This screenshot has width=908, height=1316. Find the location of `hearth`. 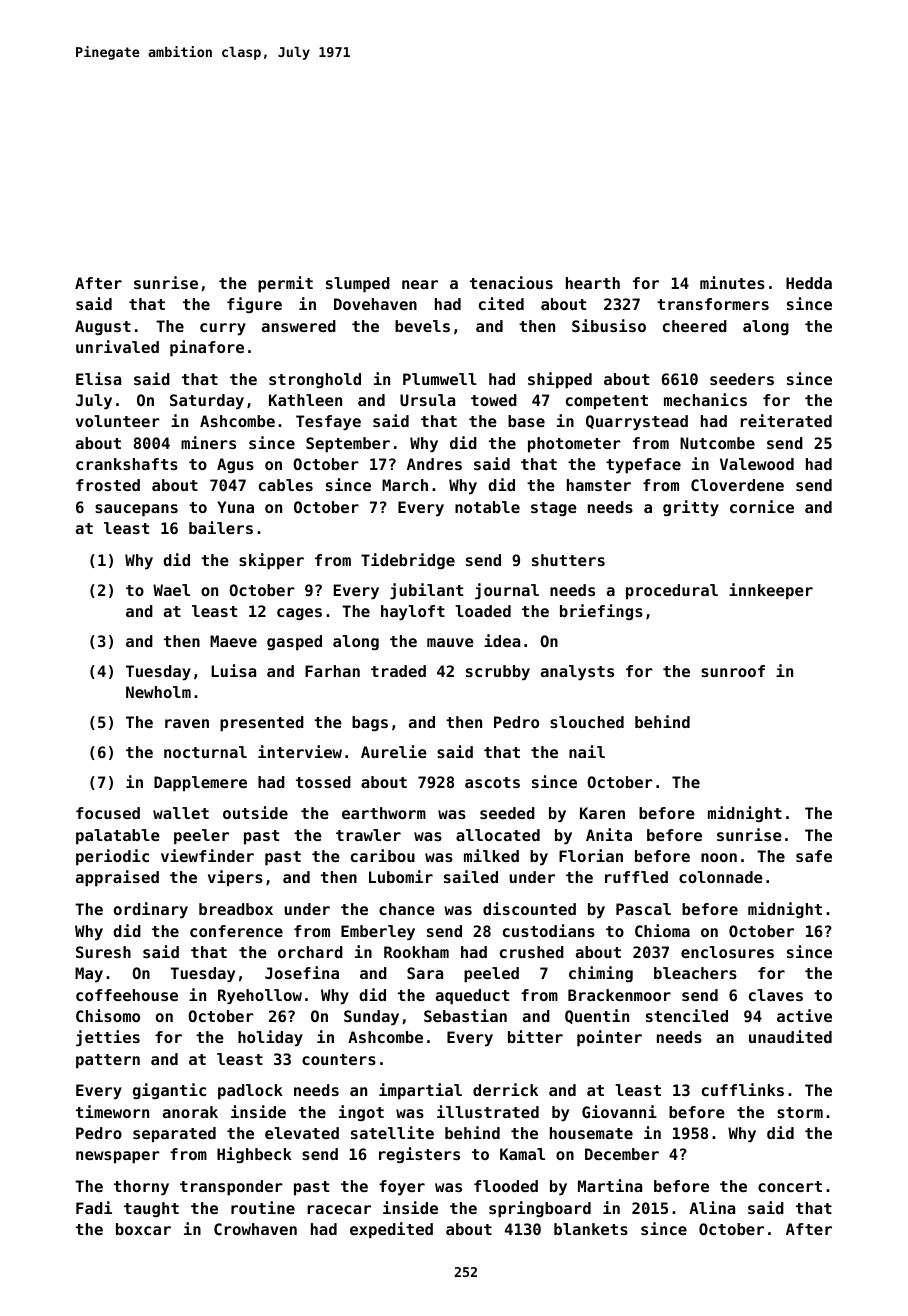

hearth is located at coordinates (593, 283).
